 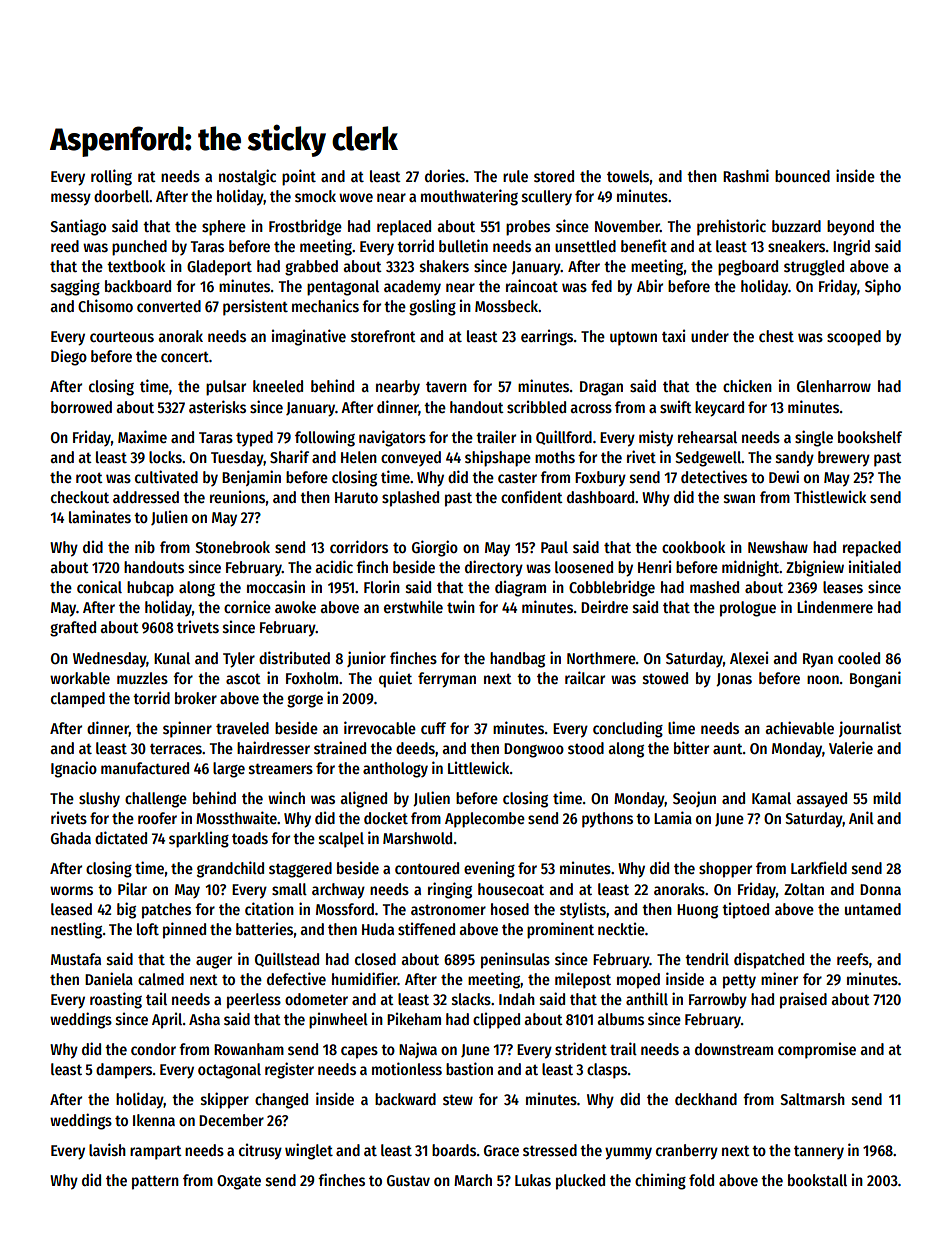 I want to click on Lukas, so click(x=533, y=1180).
